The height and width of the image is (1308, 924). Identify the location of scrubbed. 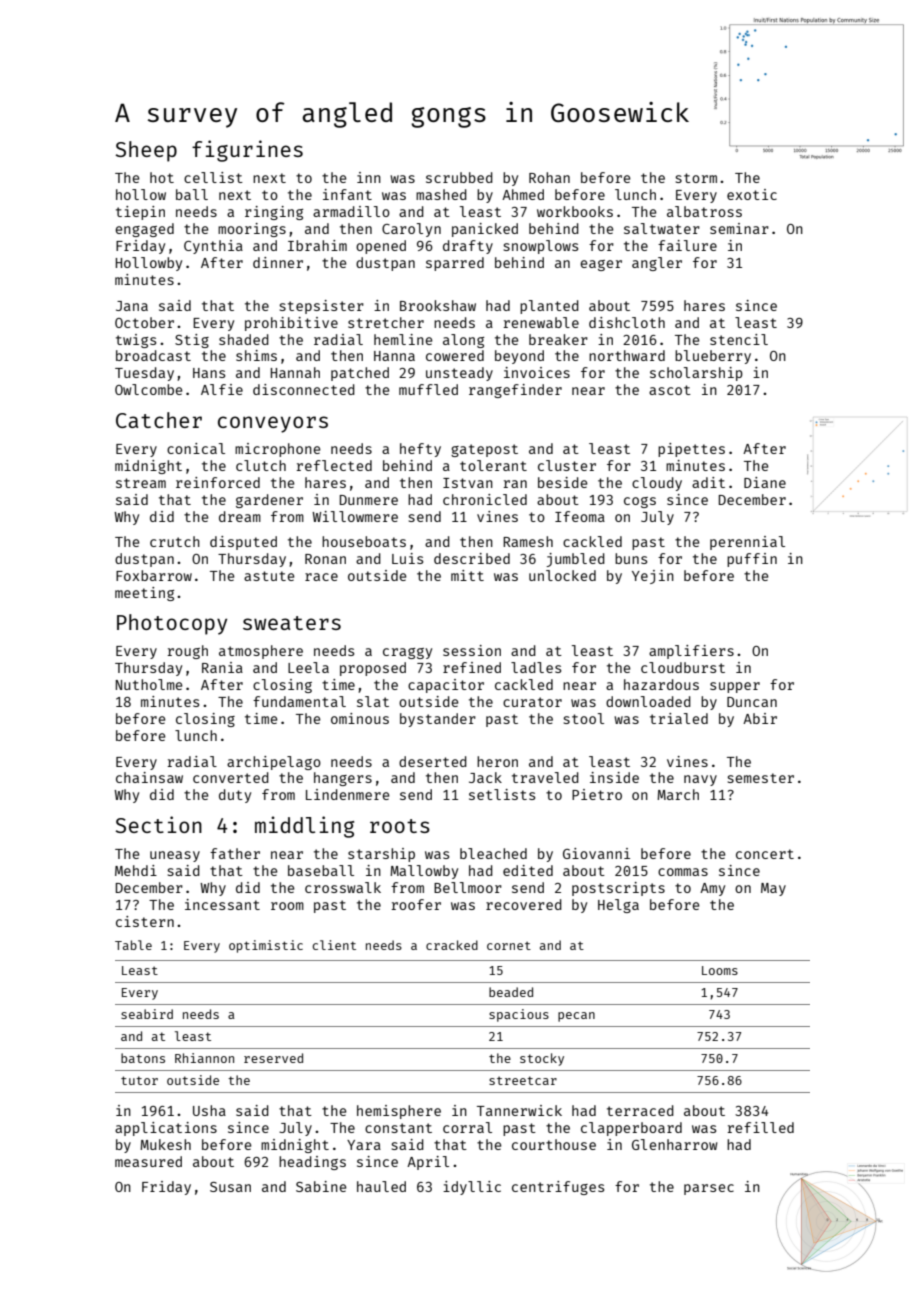
(459, 177).
